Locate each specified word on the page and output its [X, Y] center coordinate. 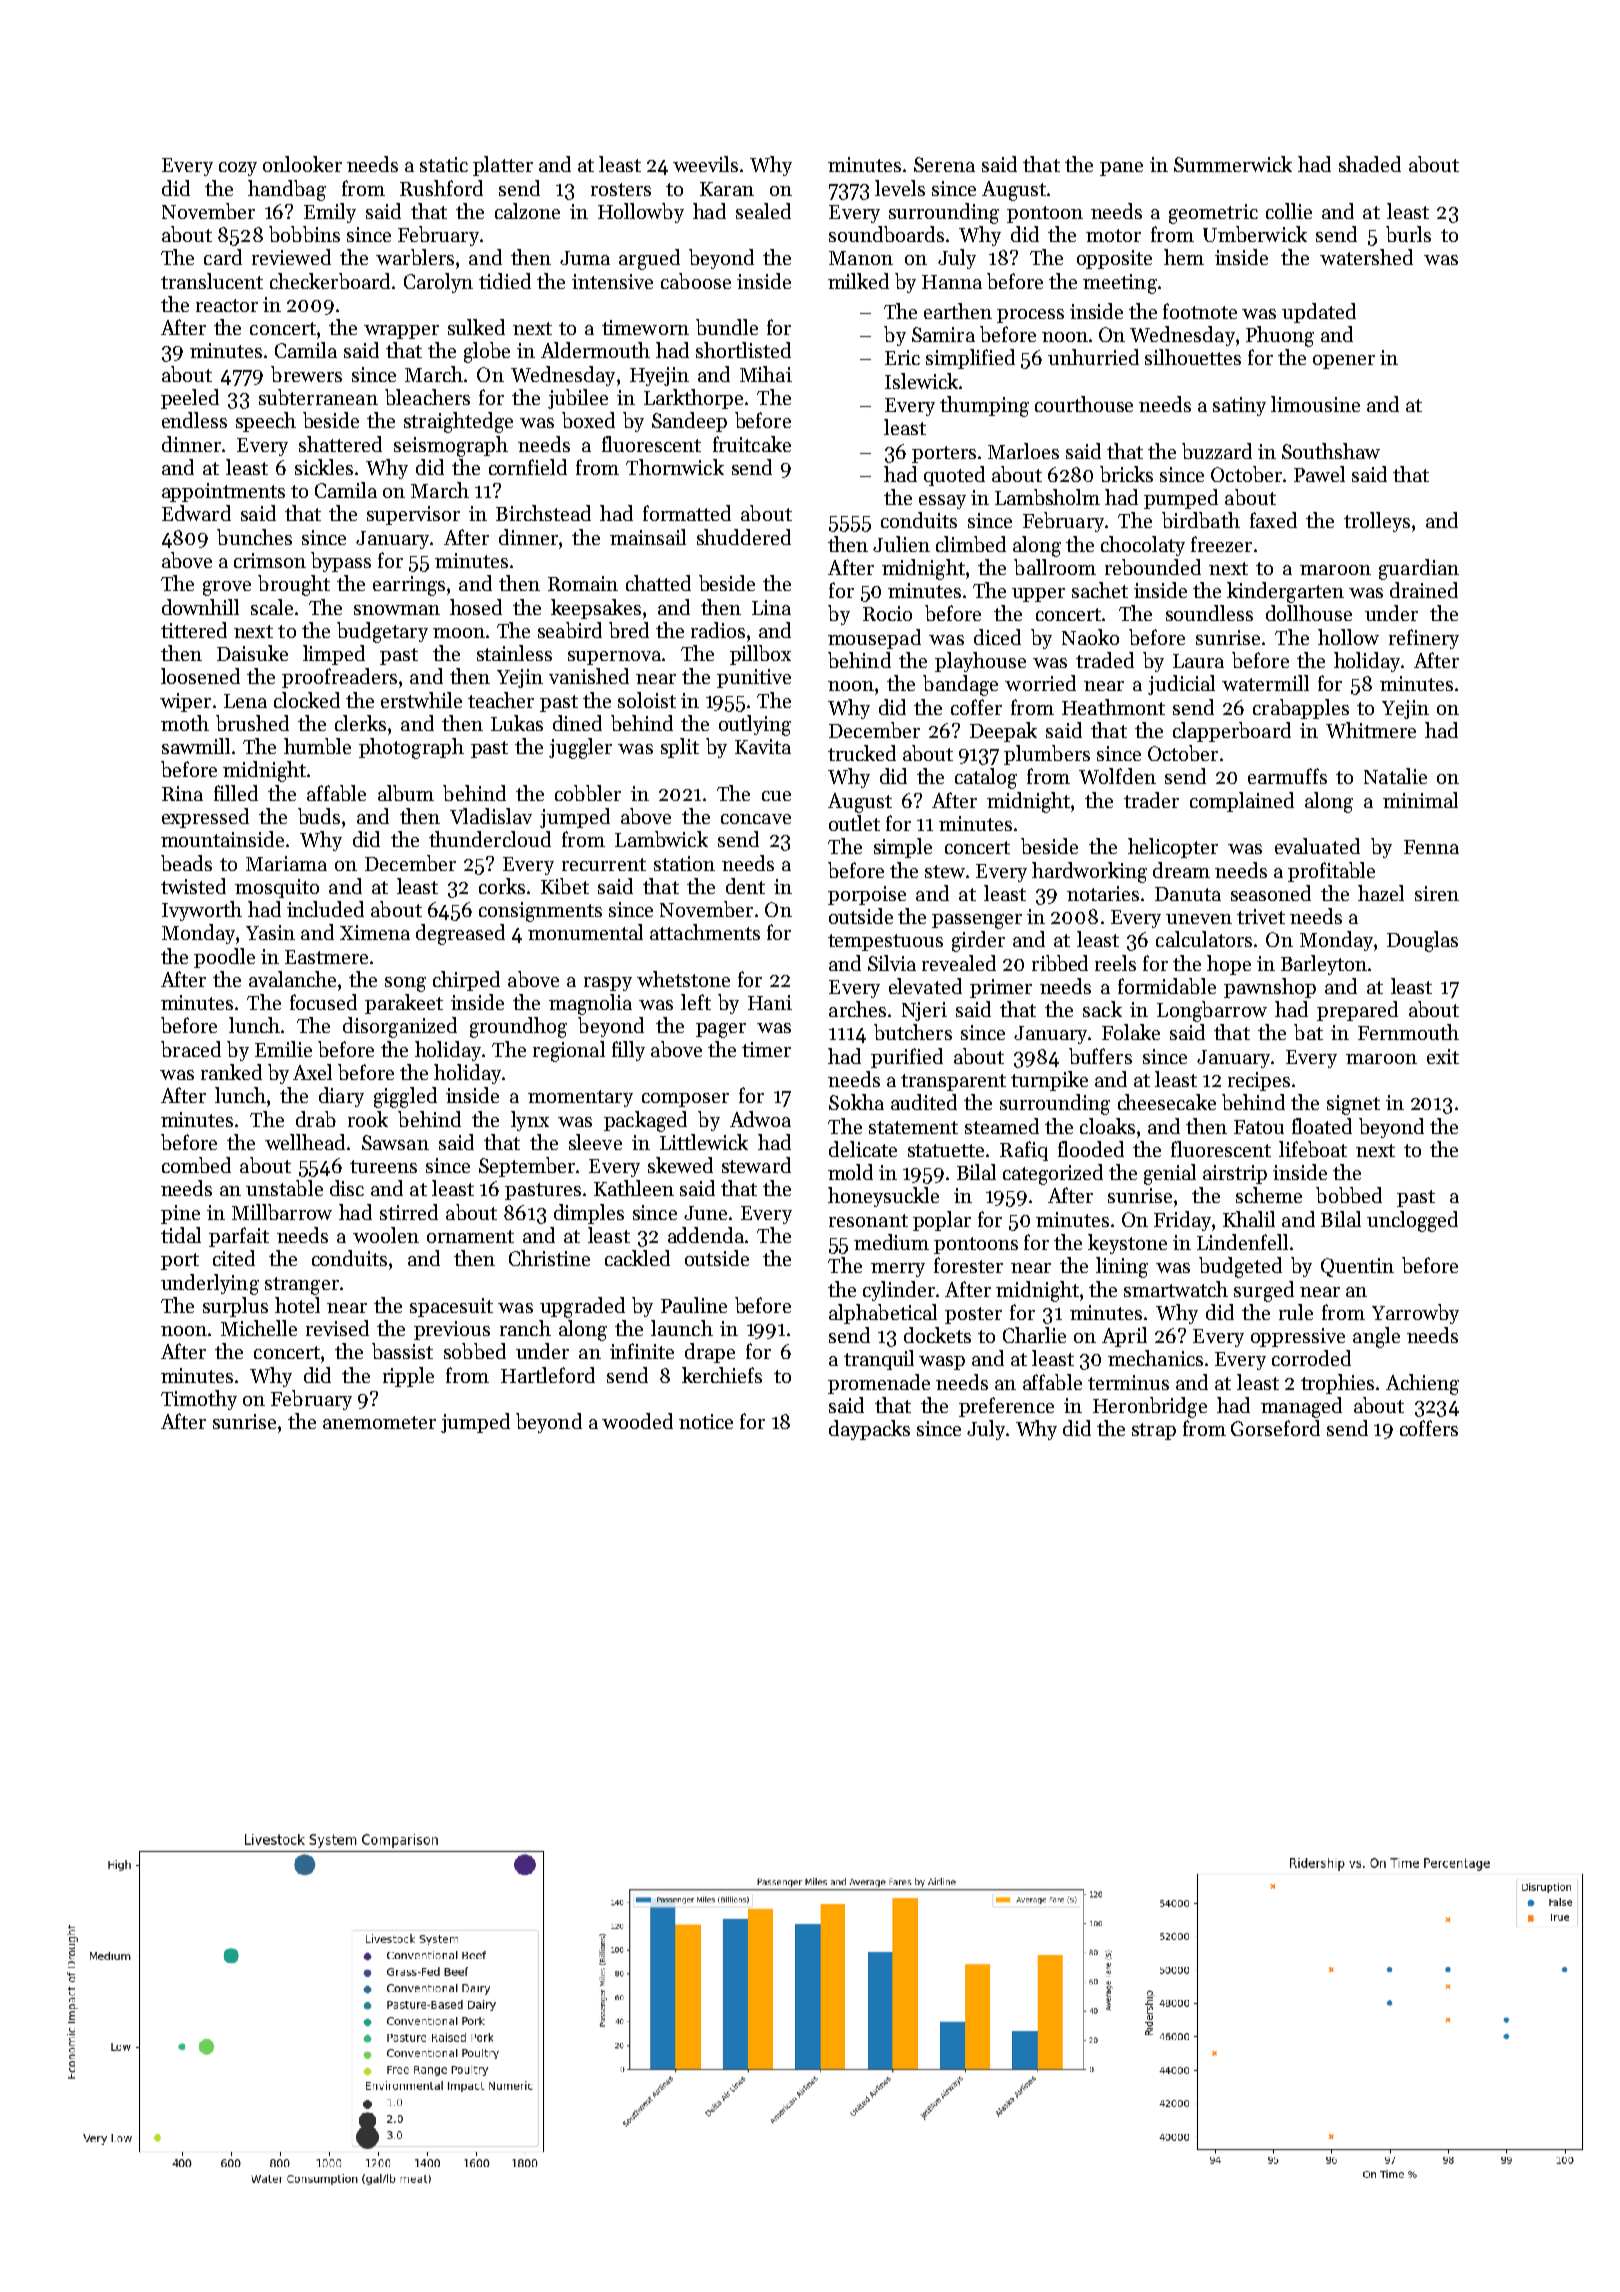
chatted [658, 583]
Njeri [924, 1011]
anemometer [379, 1422]
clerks [360, 723]
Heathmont [1113, 707]
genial [1170, 1174]
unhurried [1093, 357]
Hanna [952, 282]
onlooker [302, 164]
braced [191, 1049]
